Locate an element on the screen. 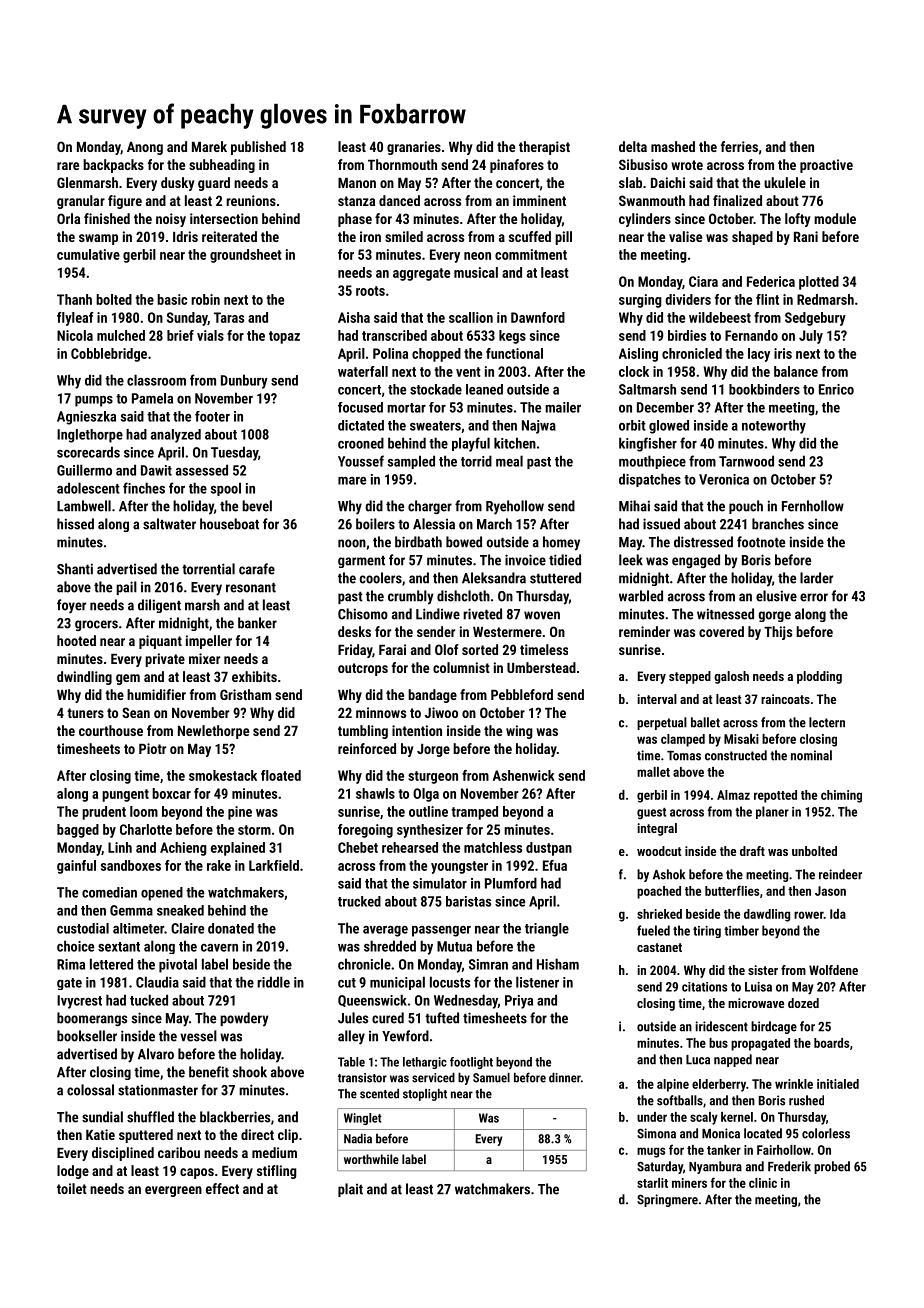 This screenshot has height=1308, width=924. chiming is located at coordinates (841, 796).
